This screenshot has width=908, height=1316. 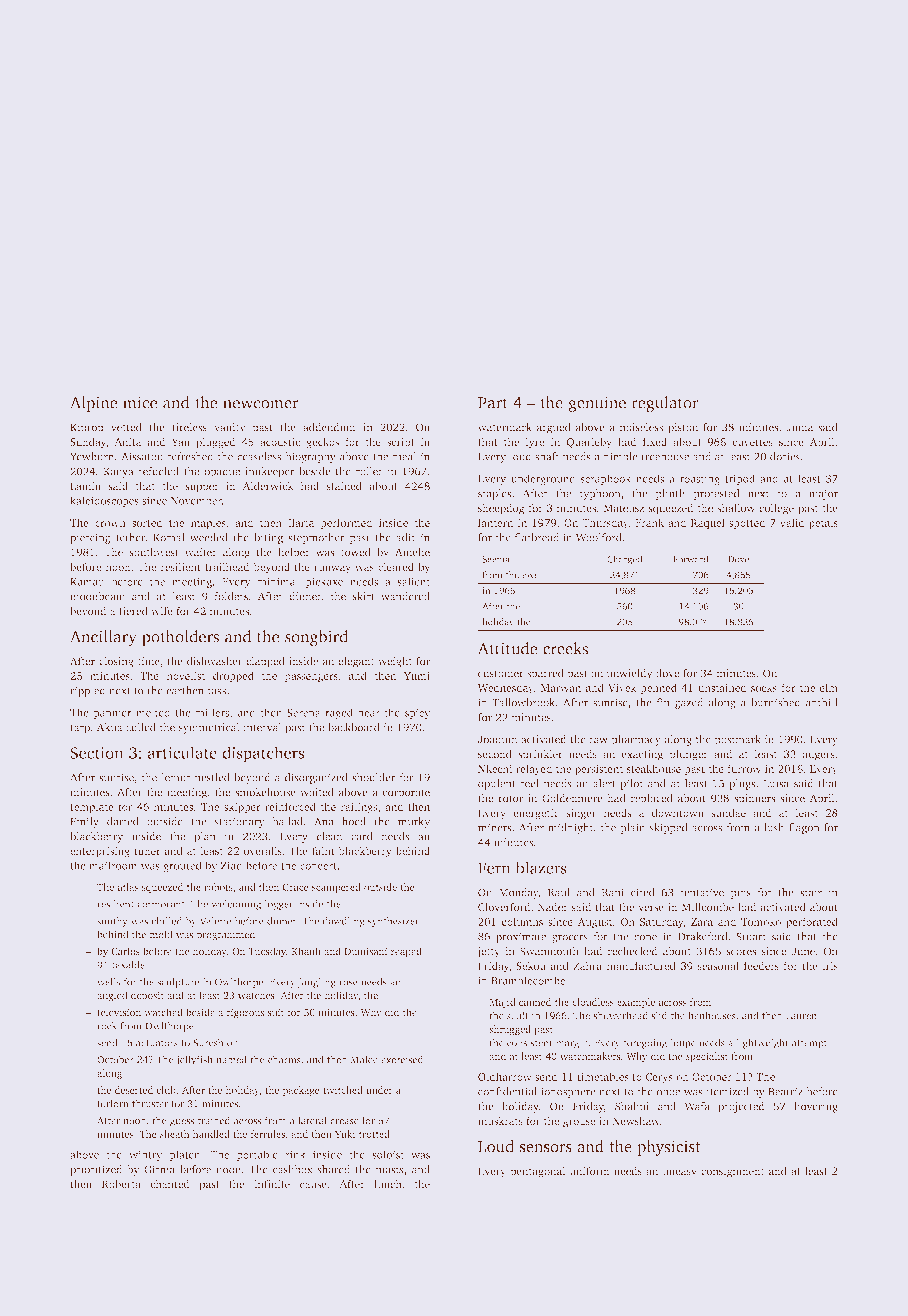 What do you see at coordinates (688, 755) in the screenshot?
I see `plunger` at bounding box center [688, 755].
